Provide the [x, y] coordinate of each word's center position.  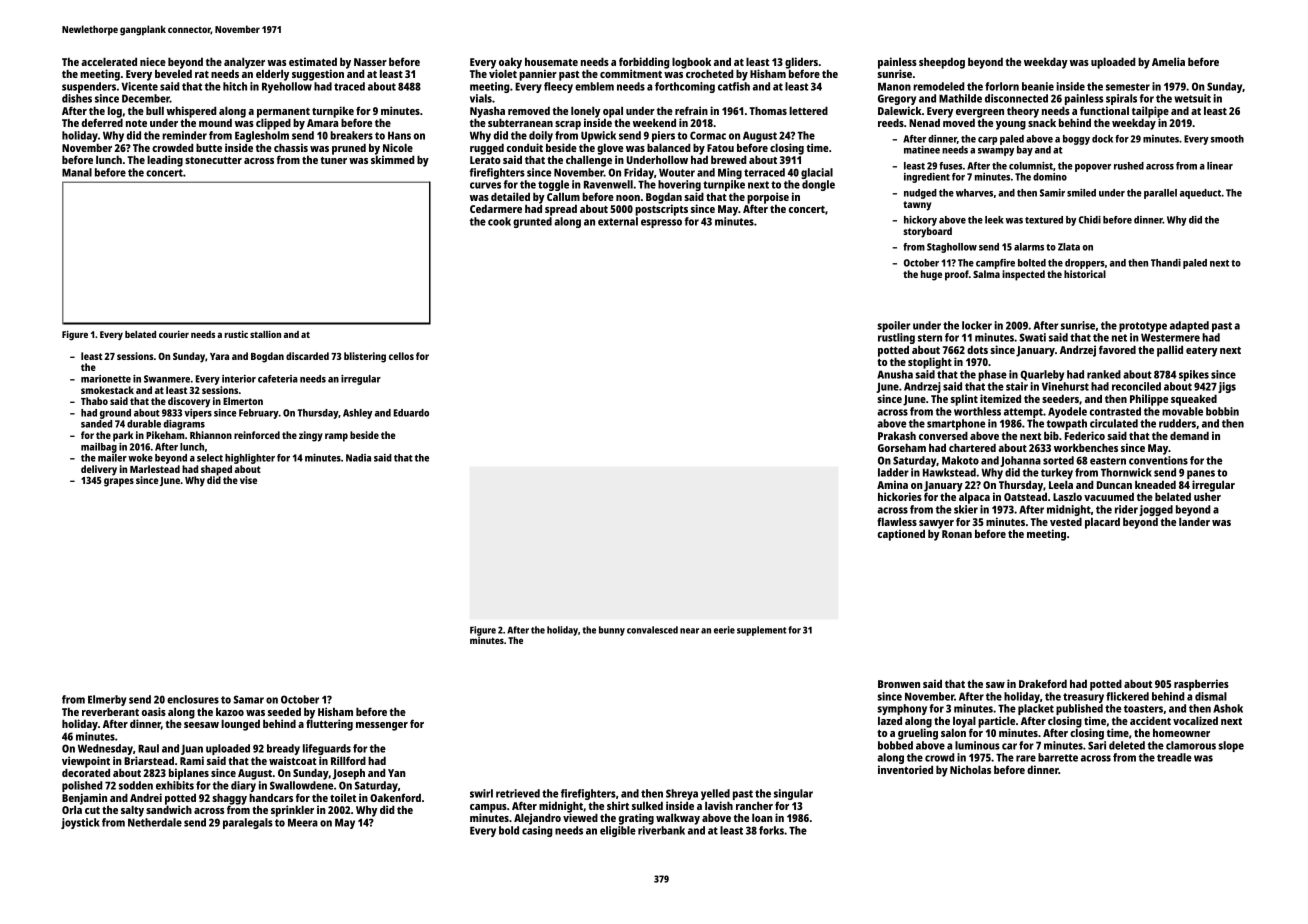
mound [215, 122]
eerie [724, 630]
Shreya [682, 794]
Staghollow [952, 248]
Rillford [348, 760]
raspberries [1201, 685]
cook [499, 221]
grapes [119, 482]
